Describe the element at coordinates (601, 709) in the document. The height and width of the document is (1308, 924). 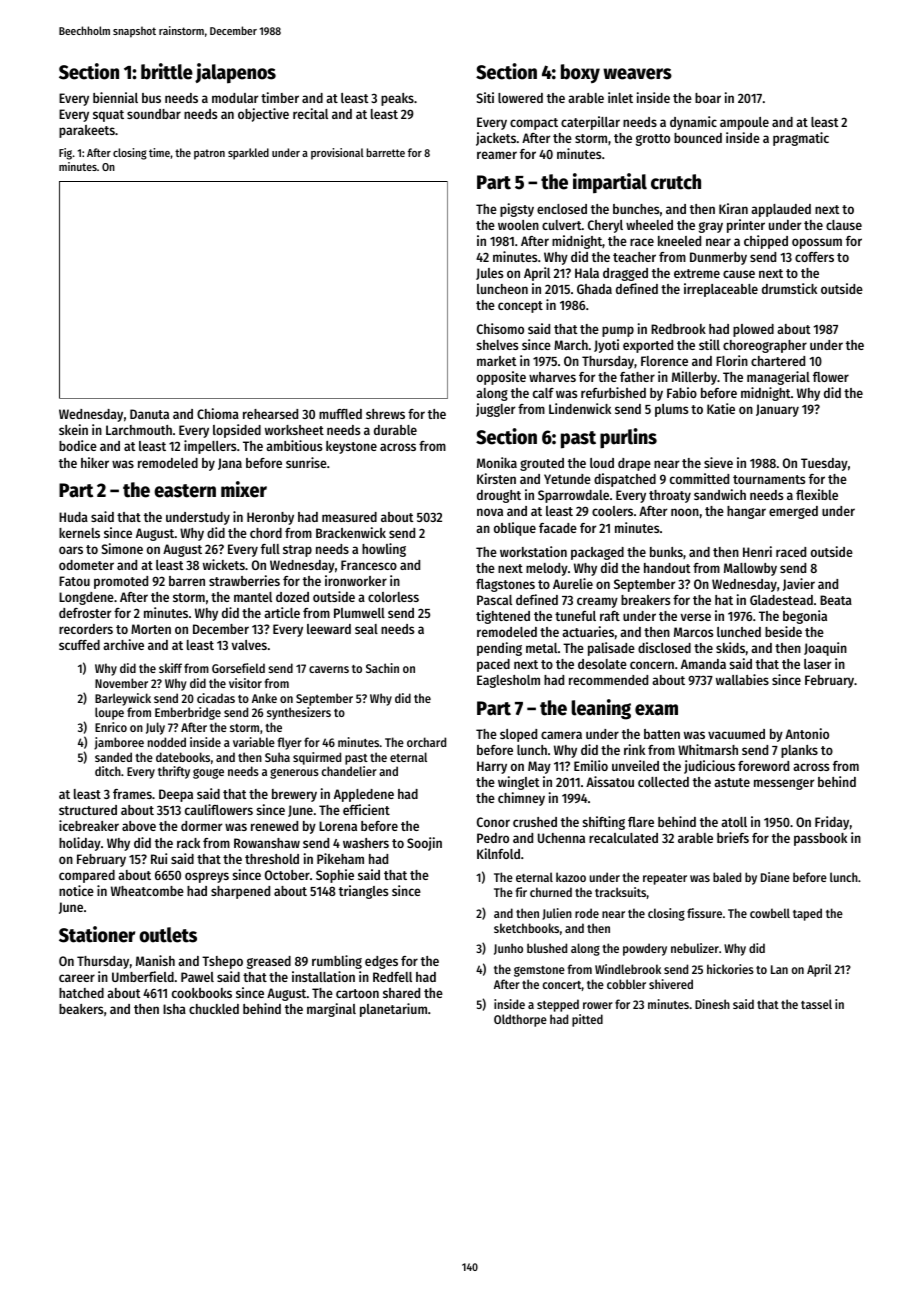
I see `leaning` at that location.
